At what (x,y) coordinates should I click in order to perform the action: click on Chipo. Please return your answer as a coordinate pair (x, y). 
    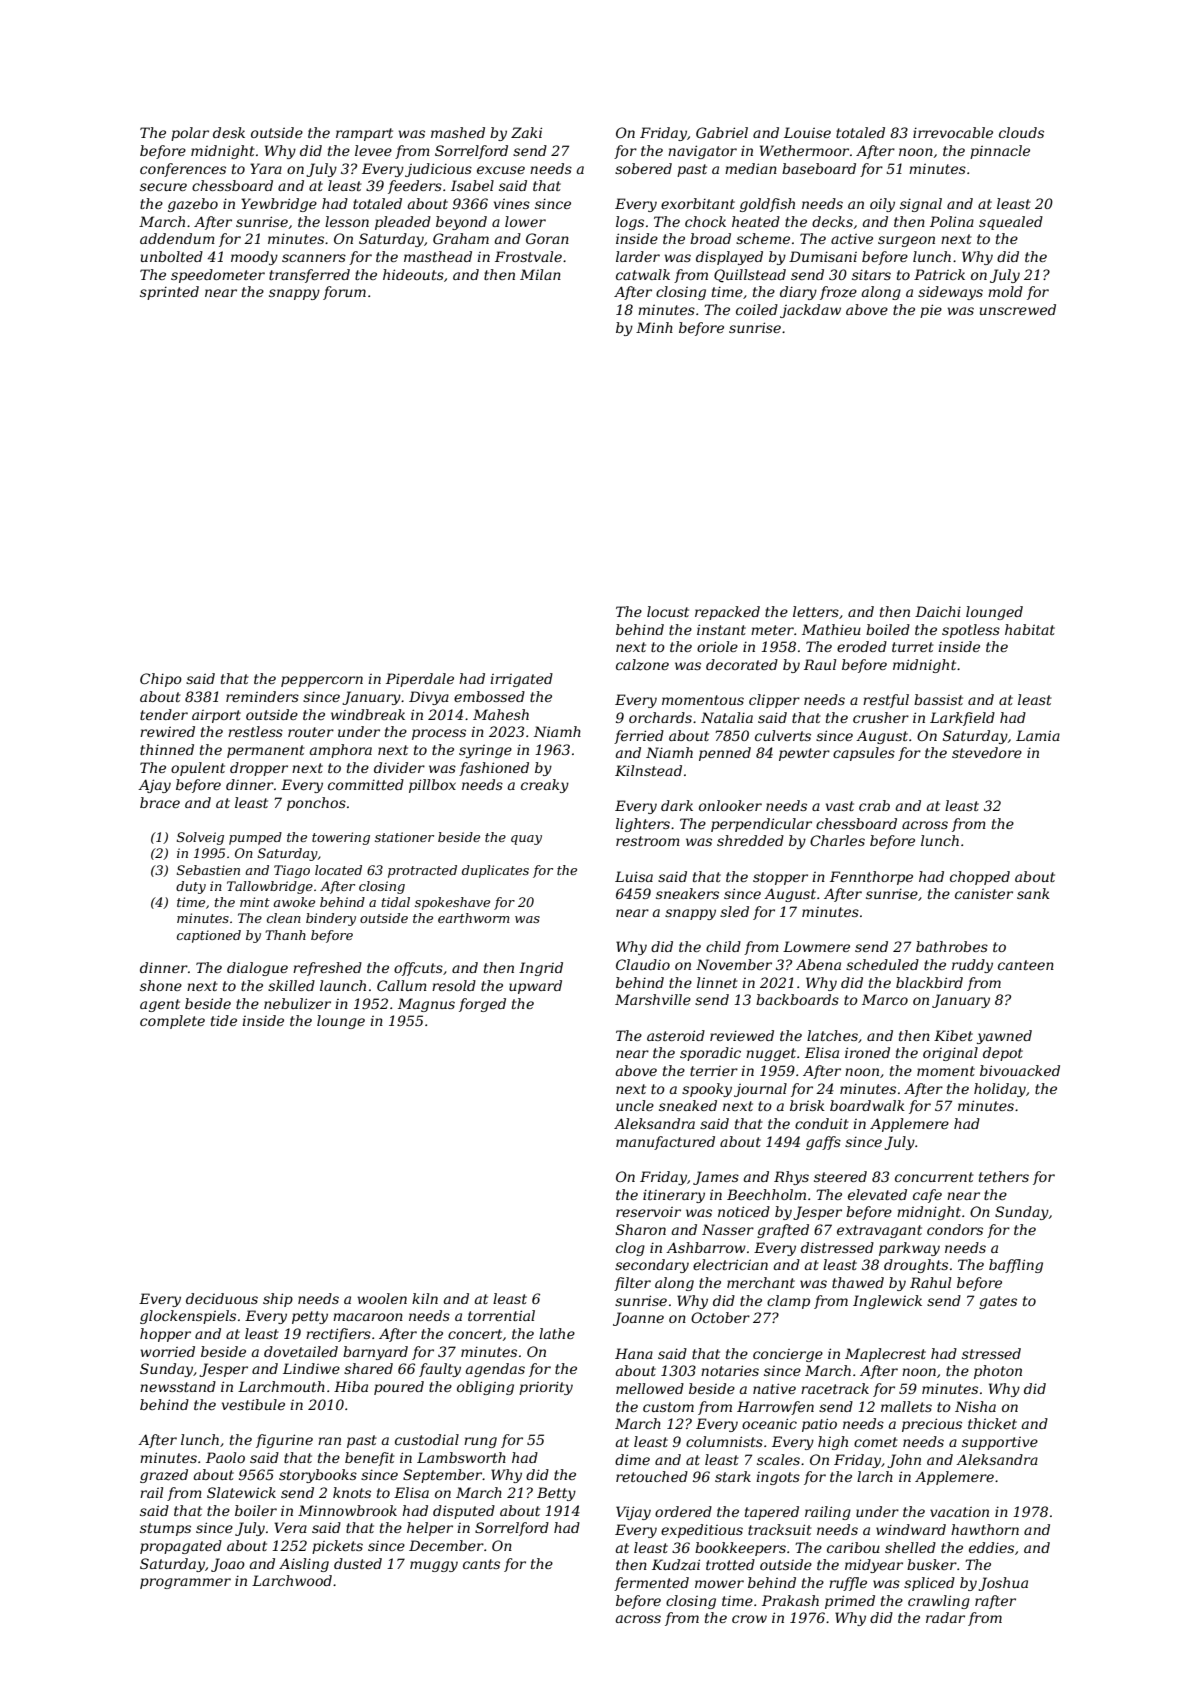
    Looking at the image, I should click on (161, 680).
